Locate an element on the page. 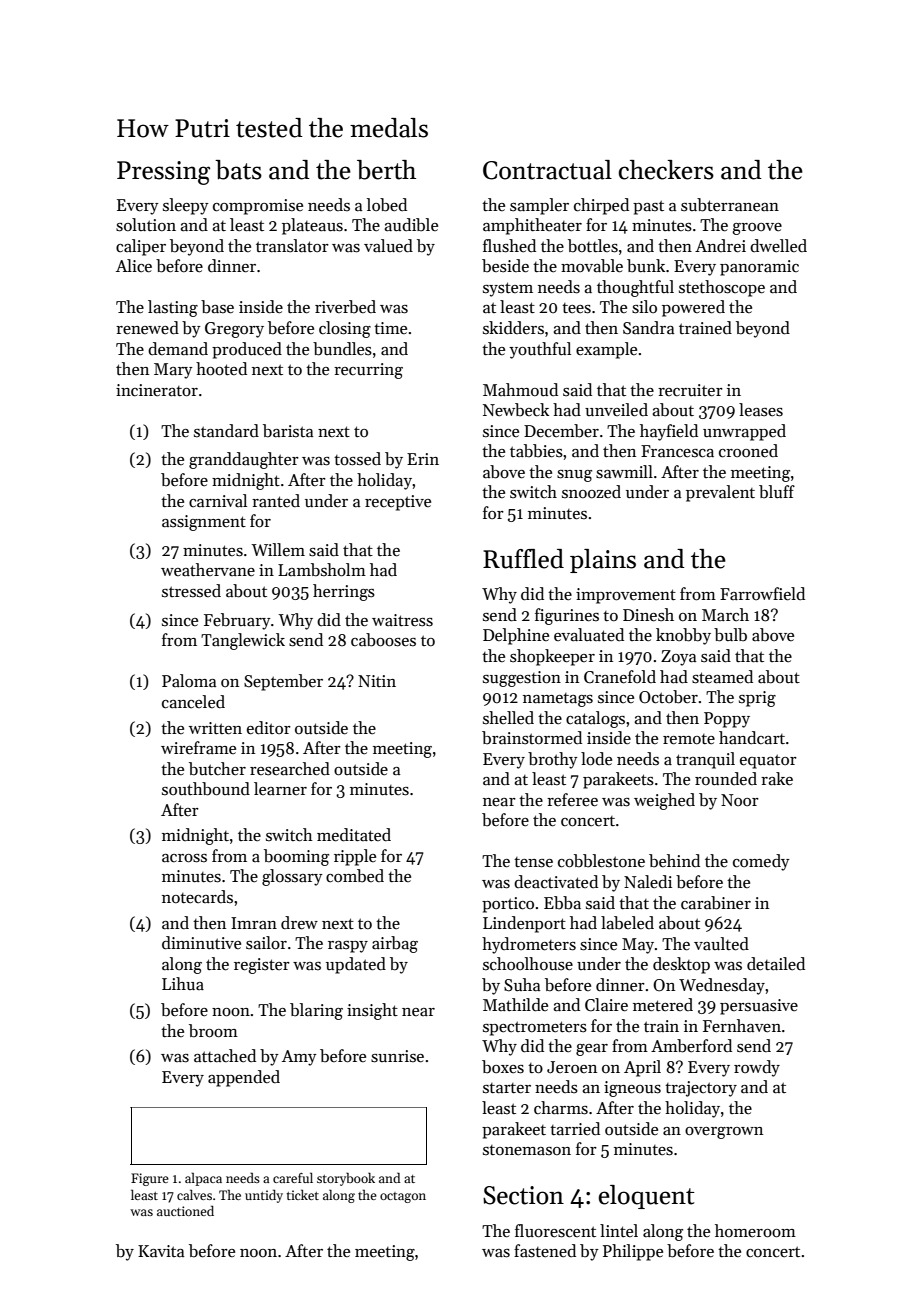 Image resolution: width=924 pixels, height=1308 pixels. charms is located at coordinates (561, 1108).
